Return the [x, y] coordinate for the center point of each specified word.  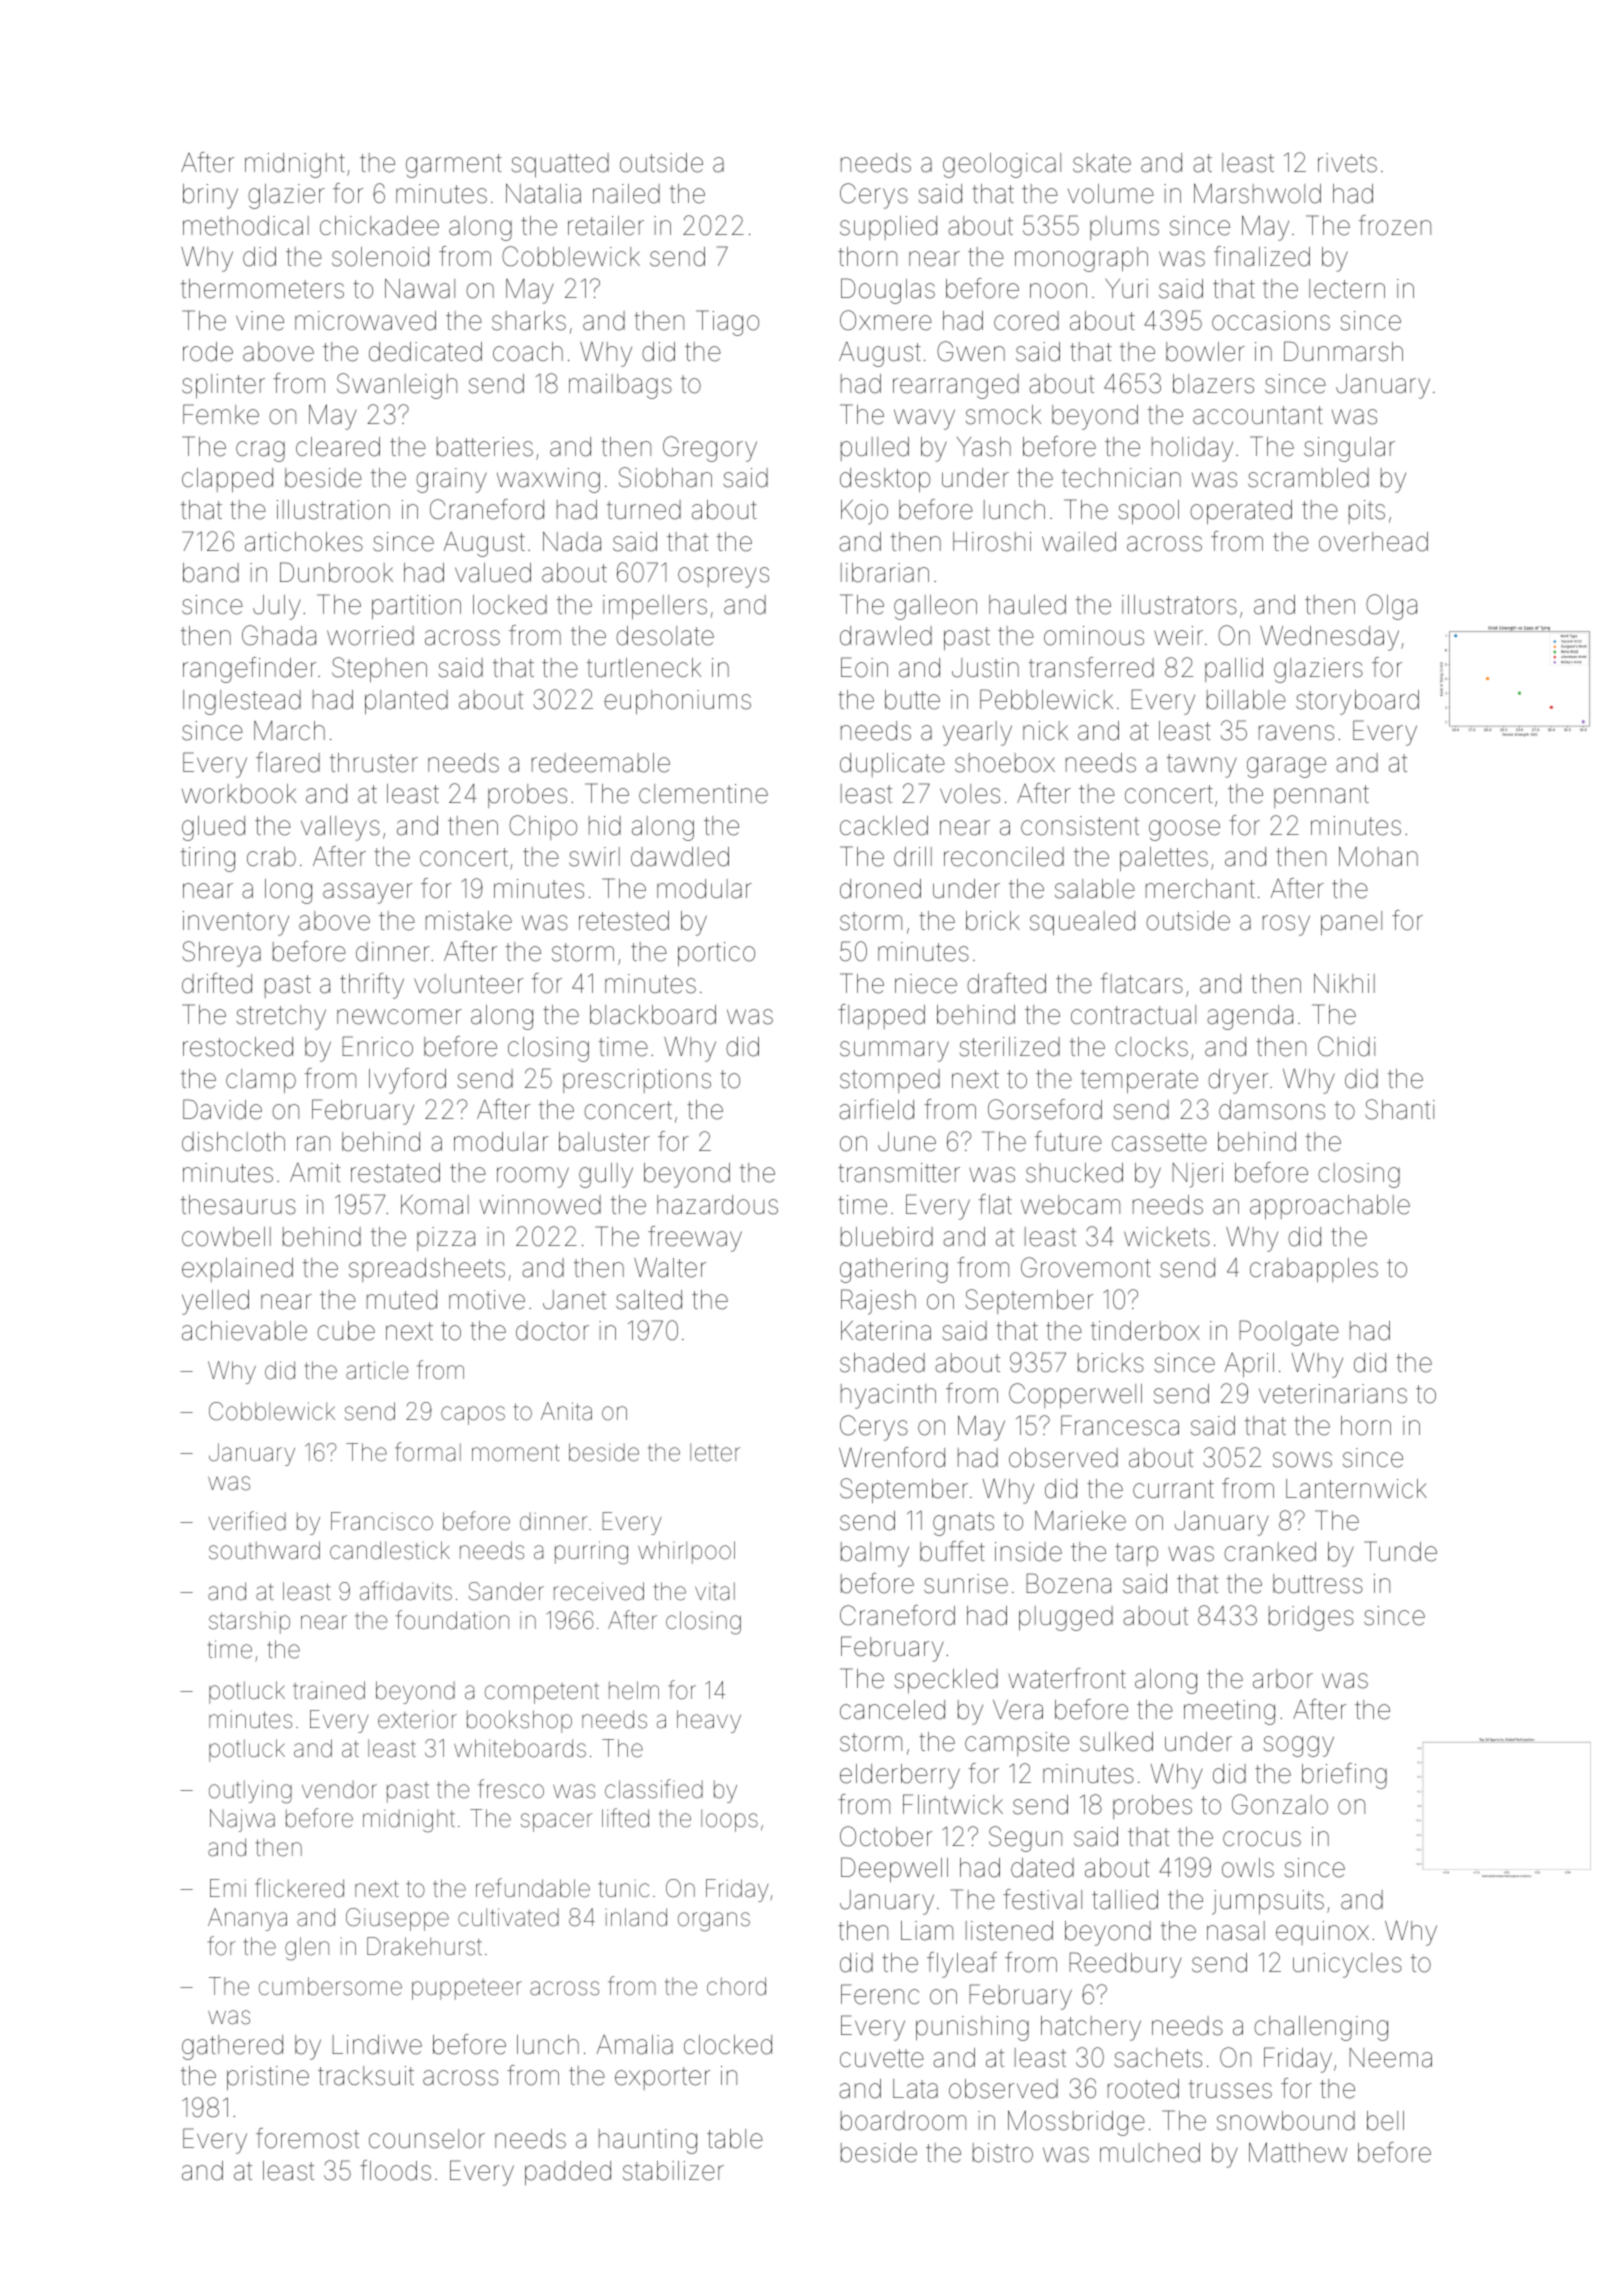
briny [210, 196]
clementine [703, 794]
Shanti [1400, 1109]
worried [370, 636]
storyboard [1357, 702]
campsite [1017, 1744]
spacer [557, 1822]
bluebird [887, 1237]
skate [1102, 163]
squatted [560, 165]
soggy [1299, 1746]
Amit [315, 1172]
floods [395, 2170]
